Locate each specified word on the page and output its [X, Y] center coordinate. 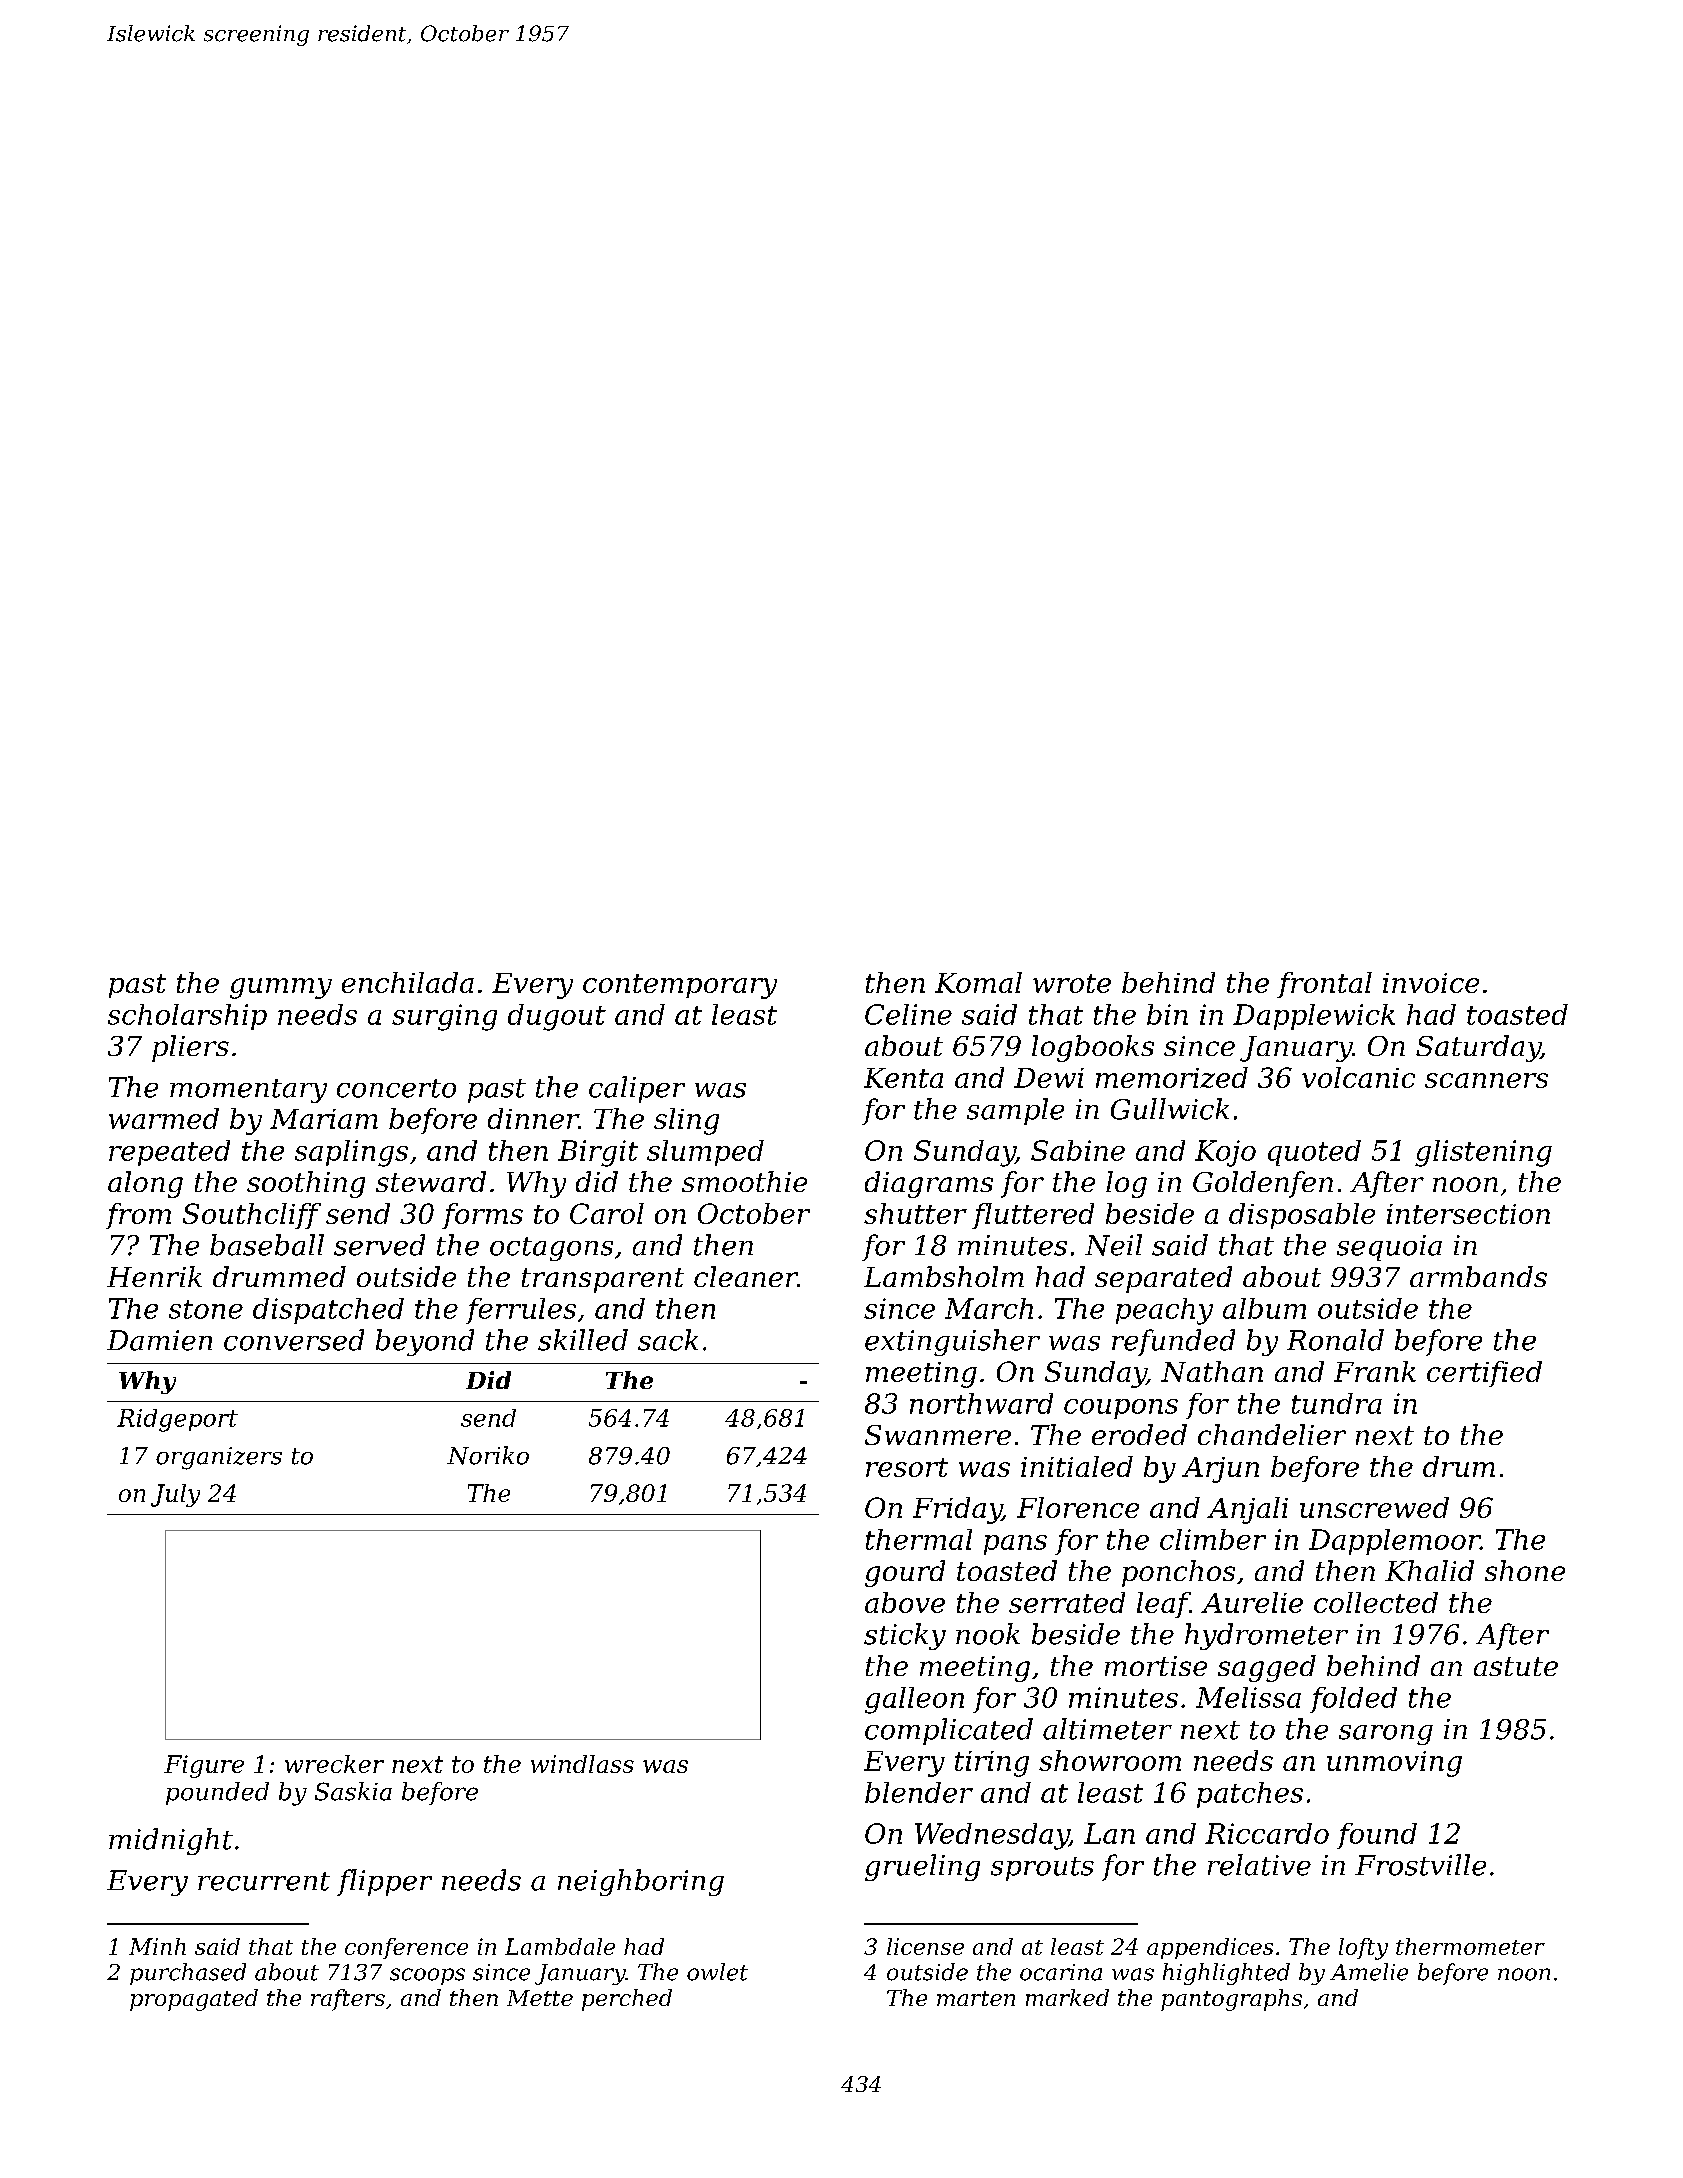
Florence [1078, 1507]
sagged [1267, 1668]
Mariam [324, 1119]
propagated [194, 2000]
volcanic [1358, 1077]
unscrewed [1374, 1507]
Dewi [1049, 1078]
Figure [204, 1766]
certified [1484, 1374]
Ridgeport [177, 1420]
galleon [914, 1700]
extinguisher [952, 1342]
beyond [425, 1342]
